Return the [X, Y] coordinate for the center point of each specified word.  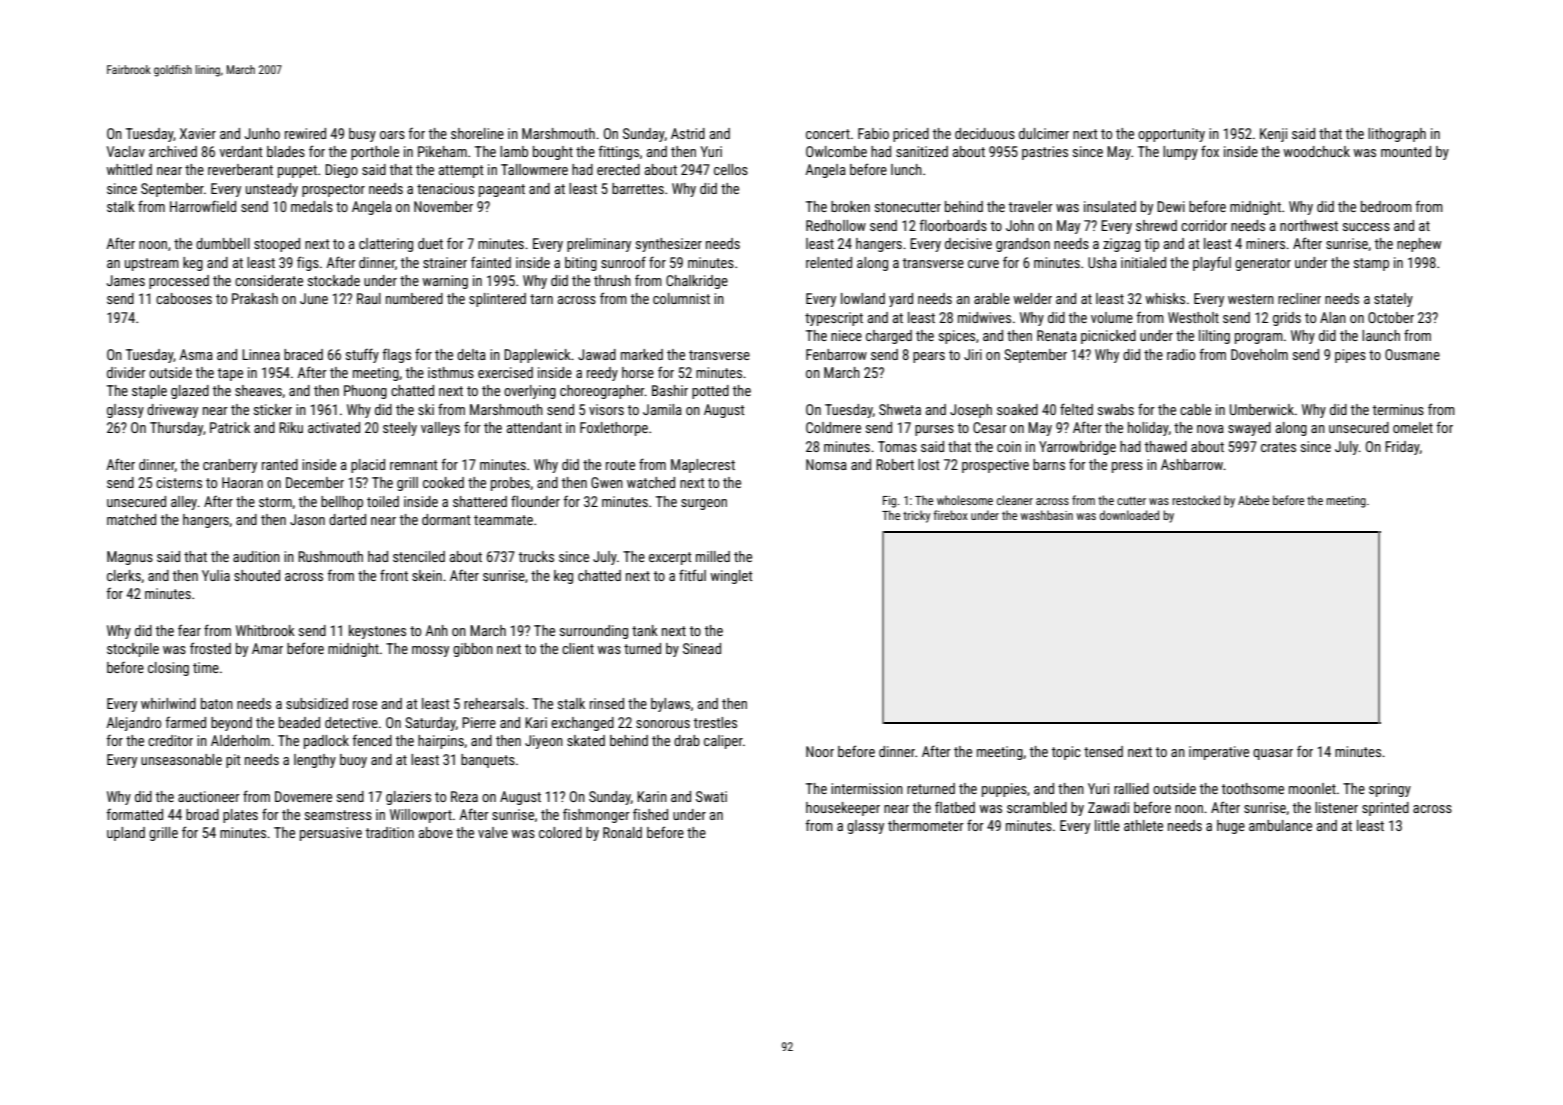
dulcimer [1044, 133]
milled [713, 556]
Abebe [1253, 500]
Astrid [688, 133]
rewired [305, 133]
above [436, 832]
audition [256, 556]
